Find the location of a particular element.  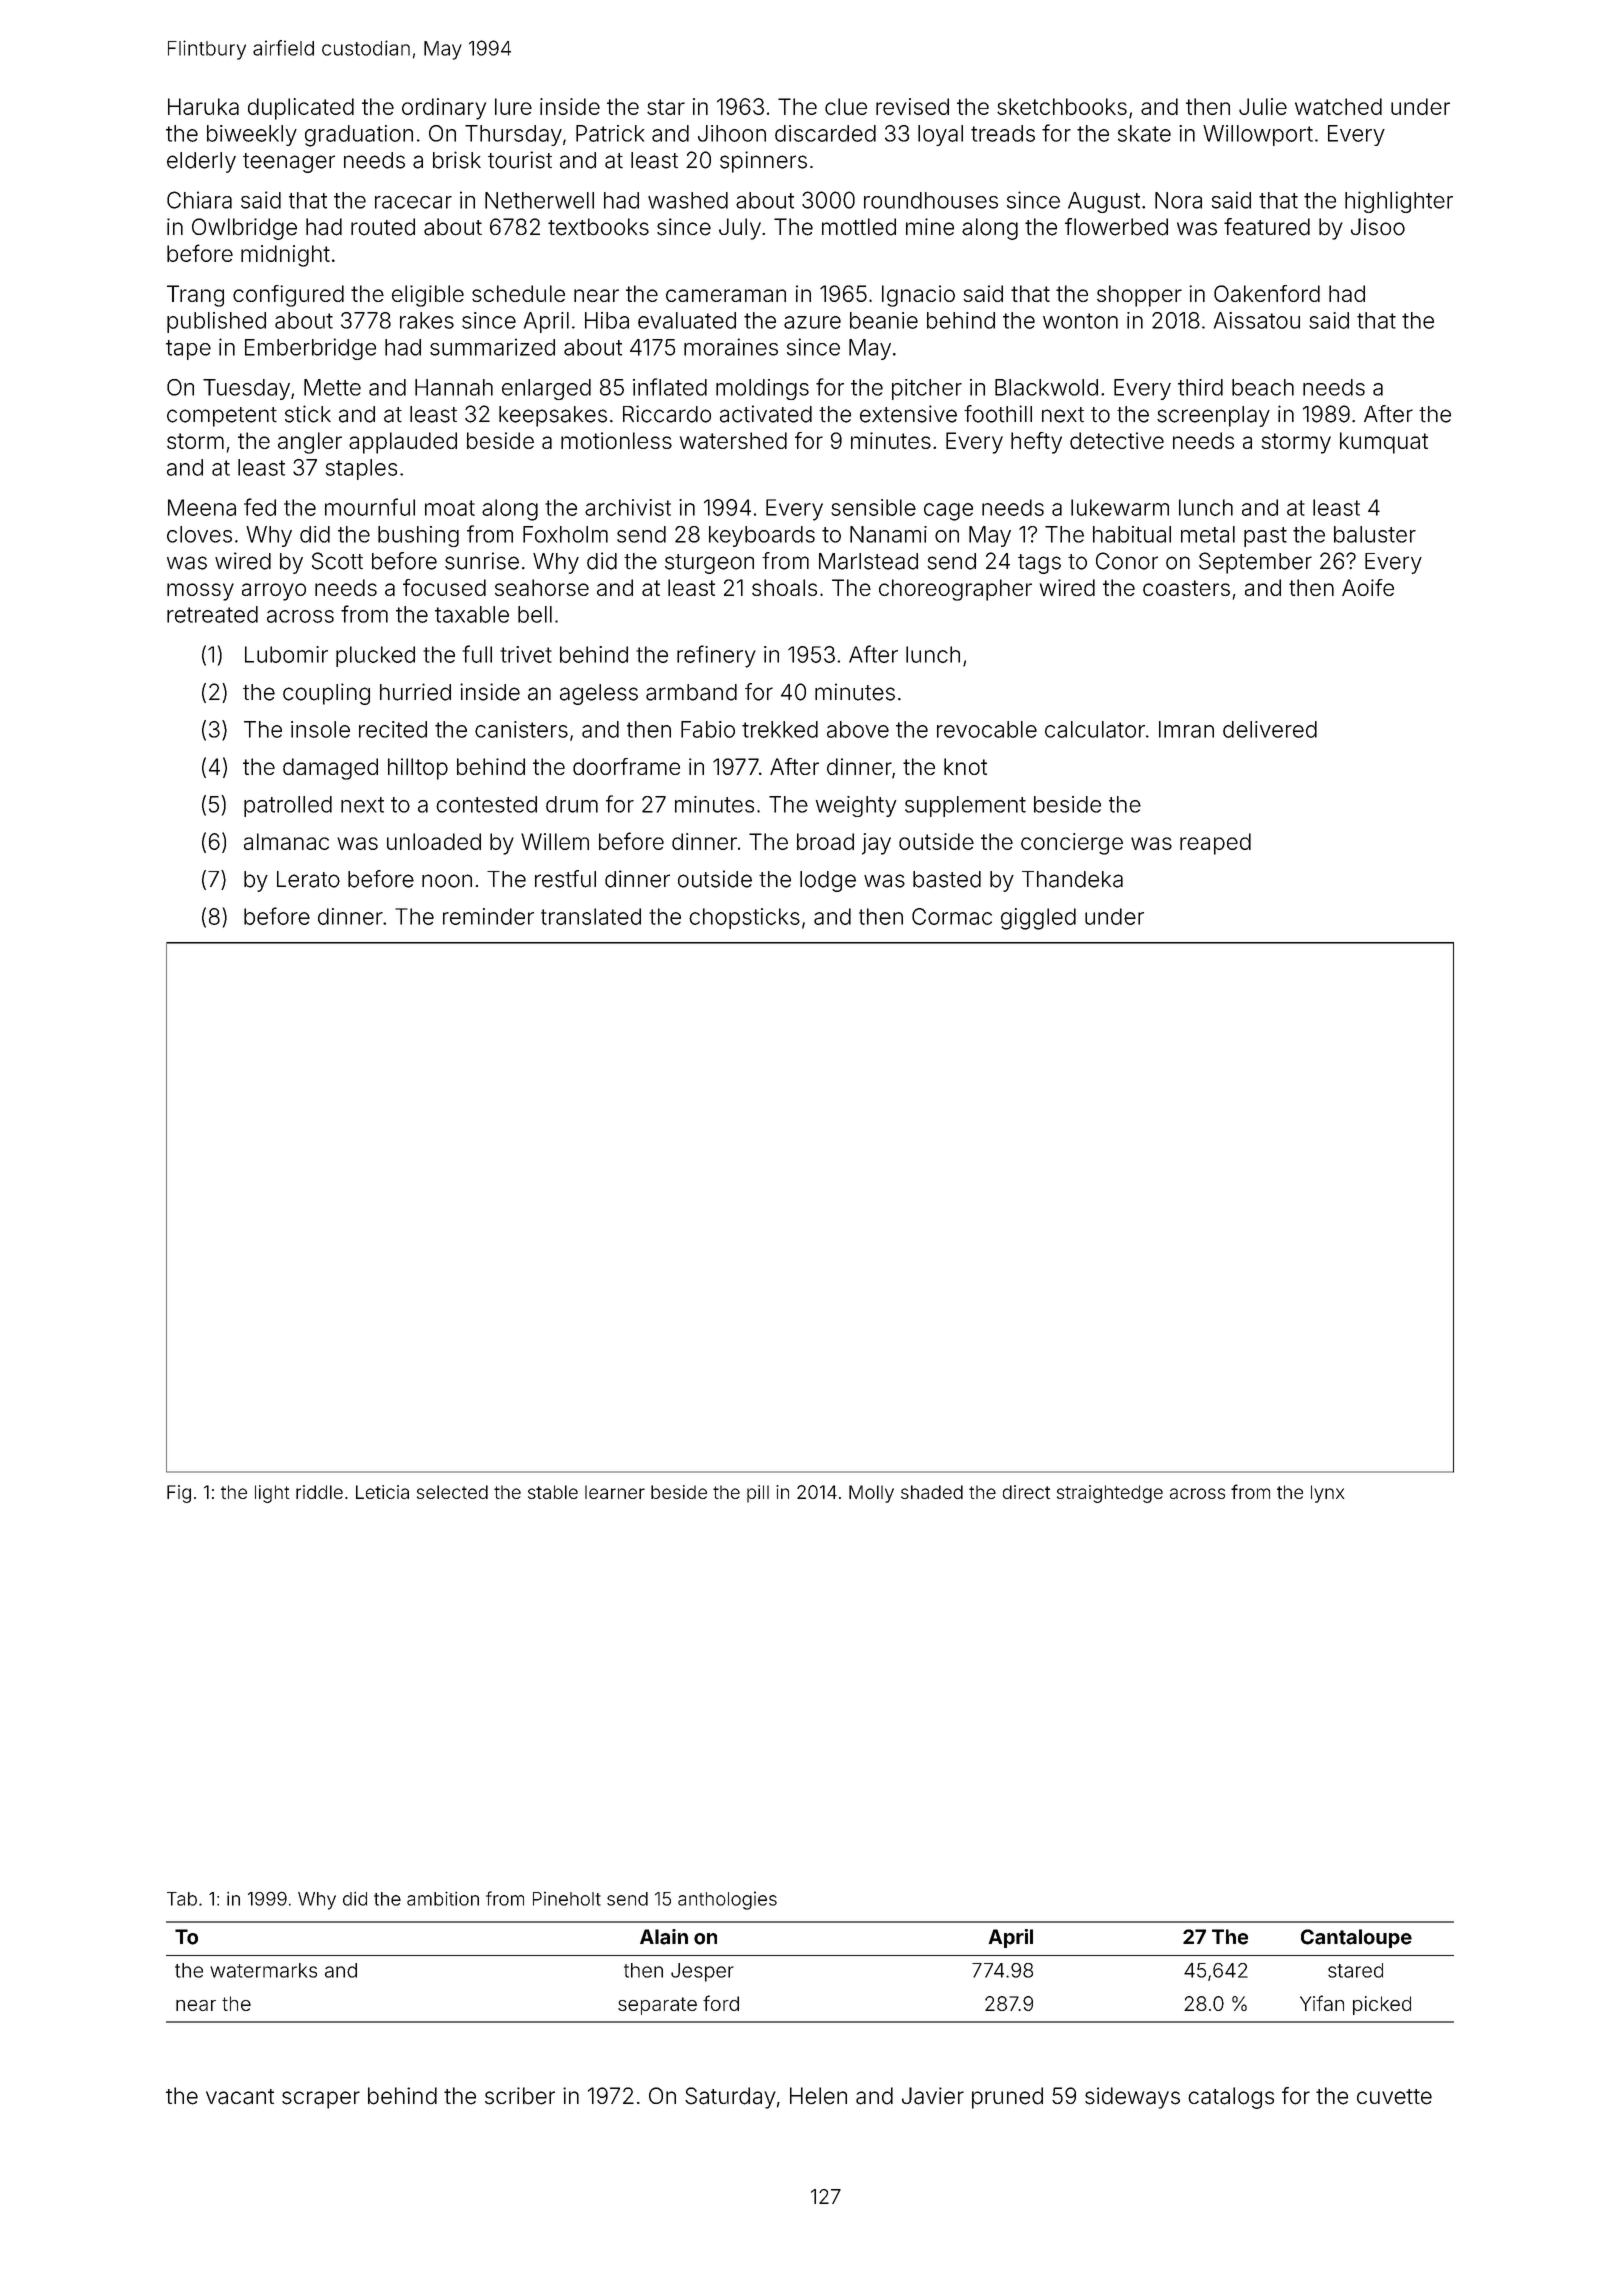

retreated is located at coordinates (212, 614).
